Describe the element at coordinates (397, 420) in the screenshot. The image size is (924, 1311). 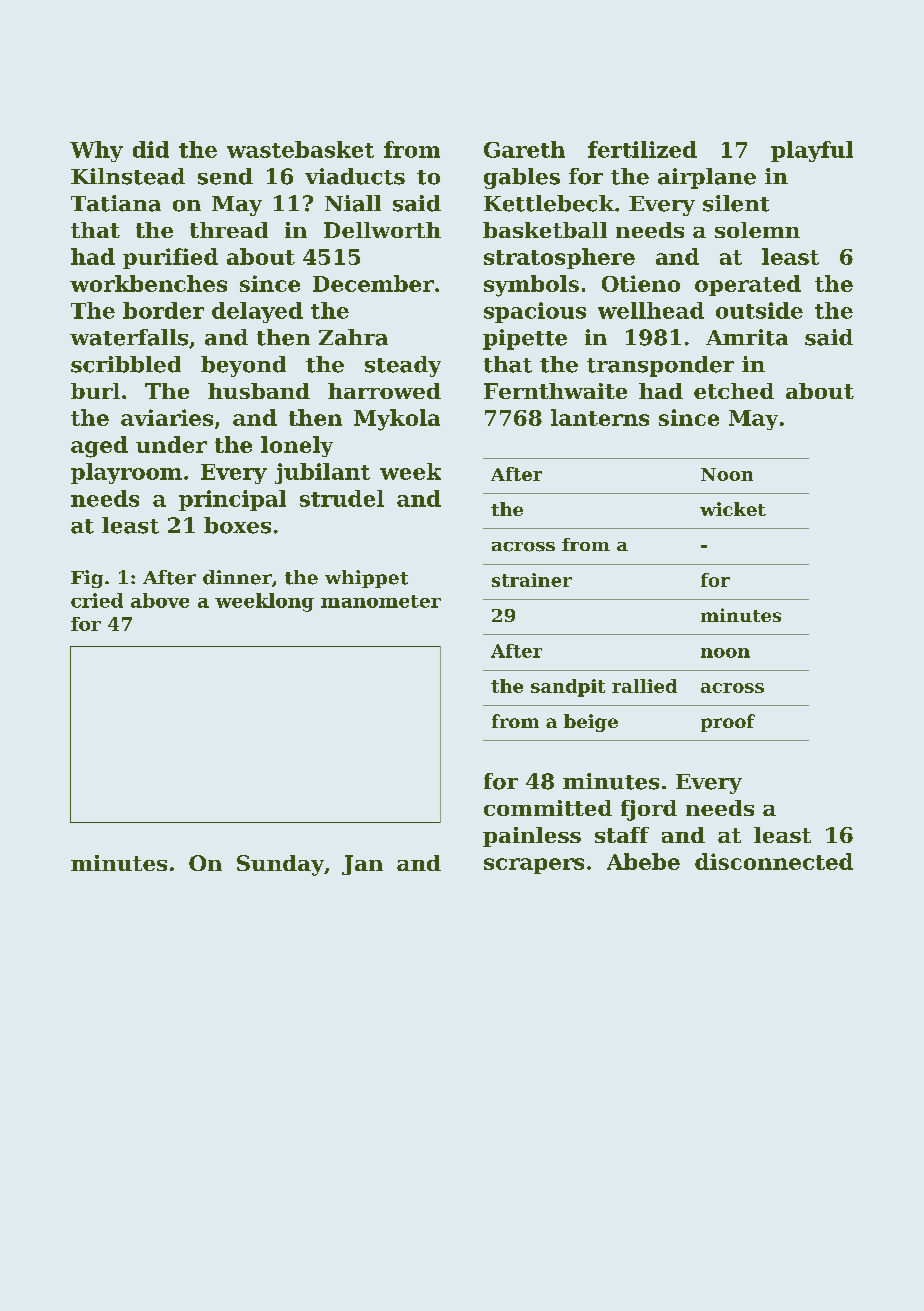
I see `Mykola` at that location.
